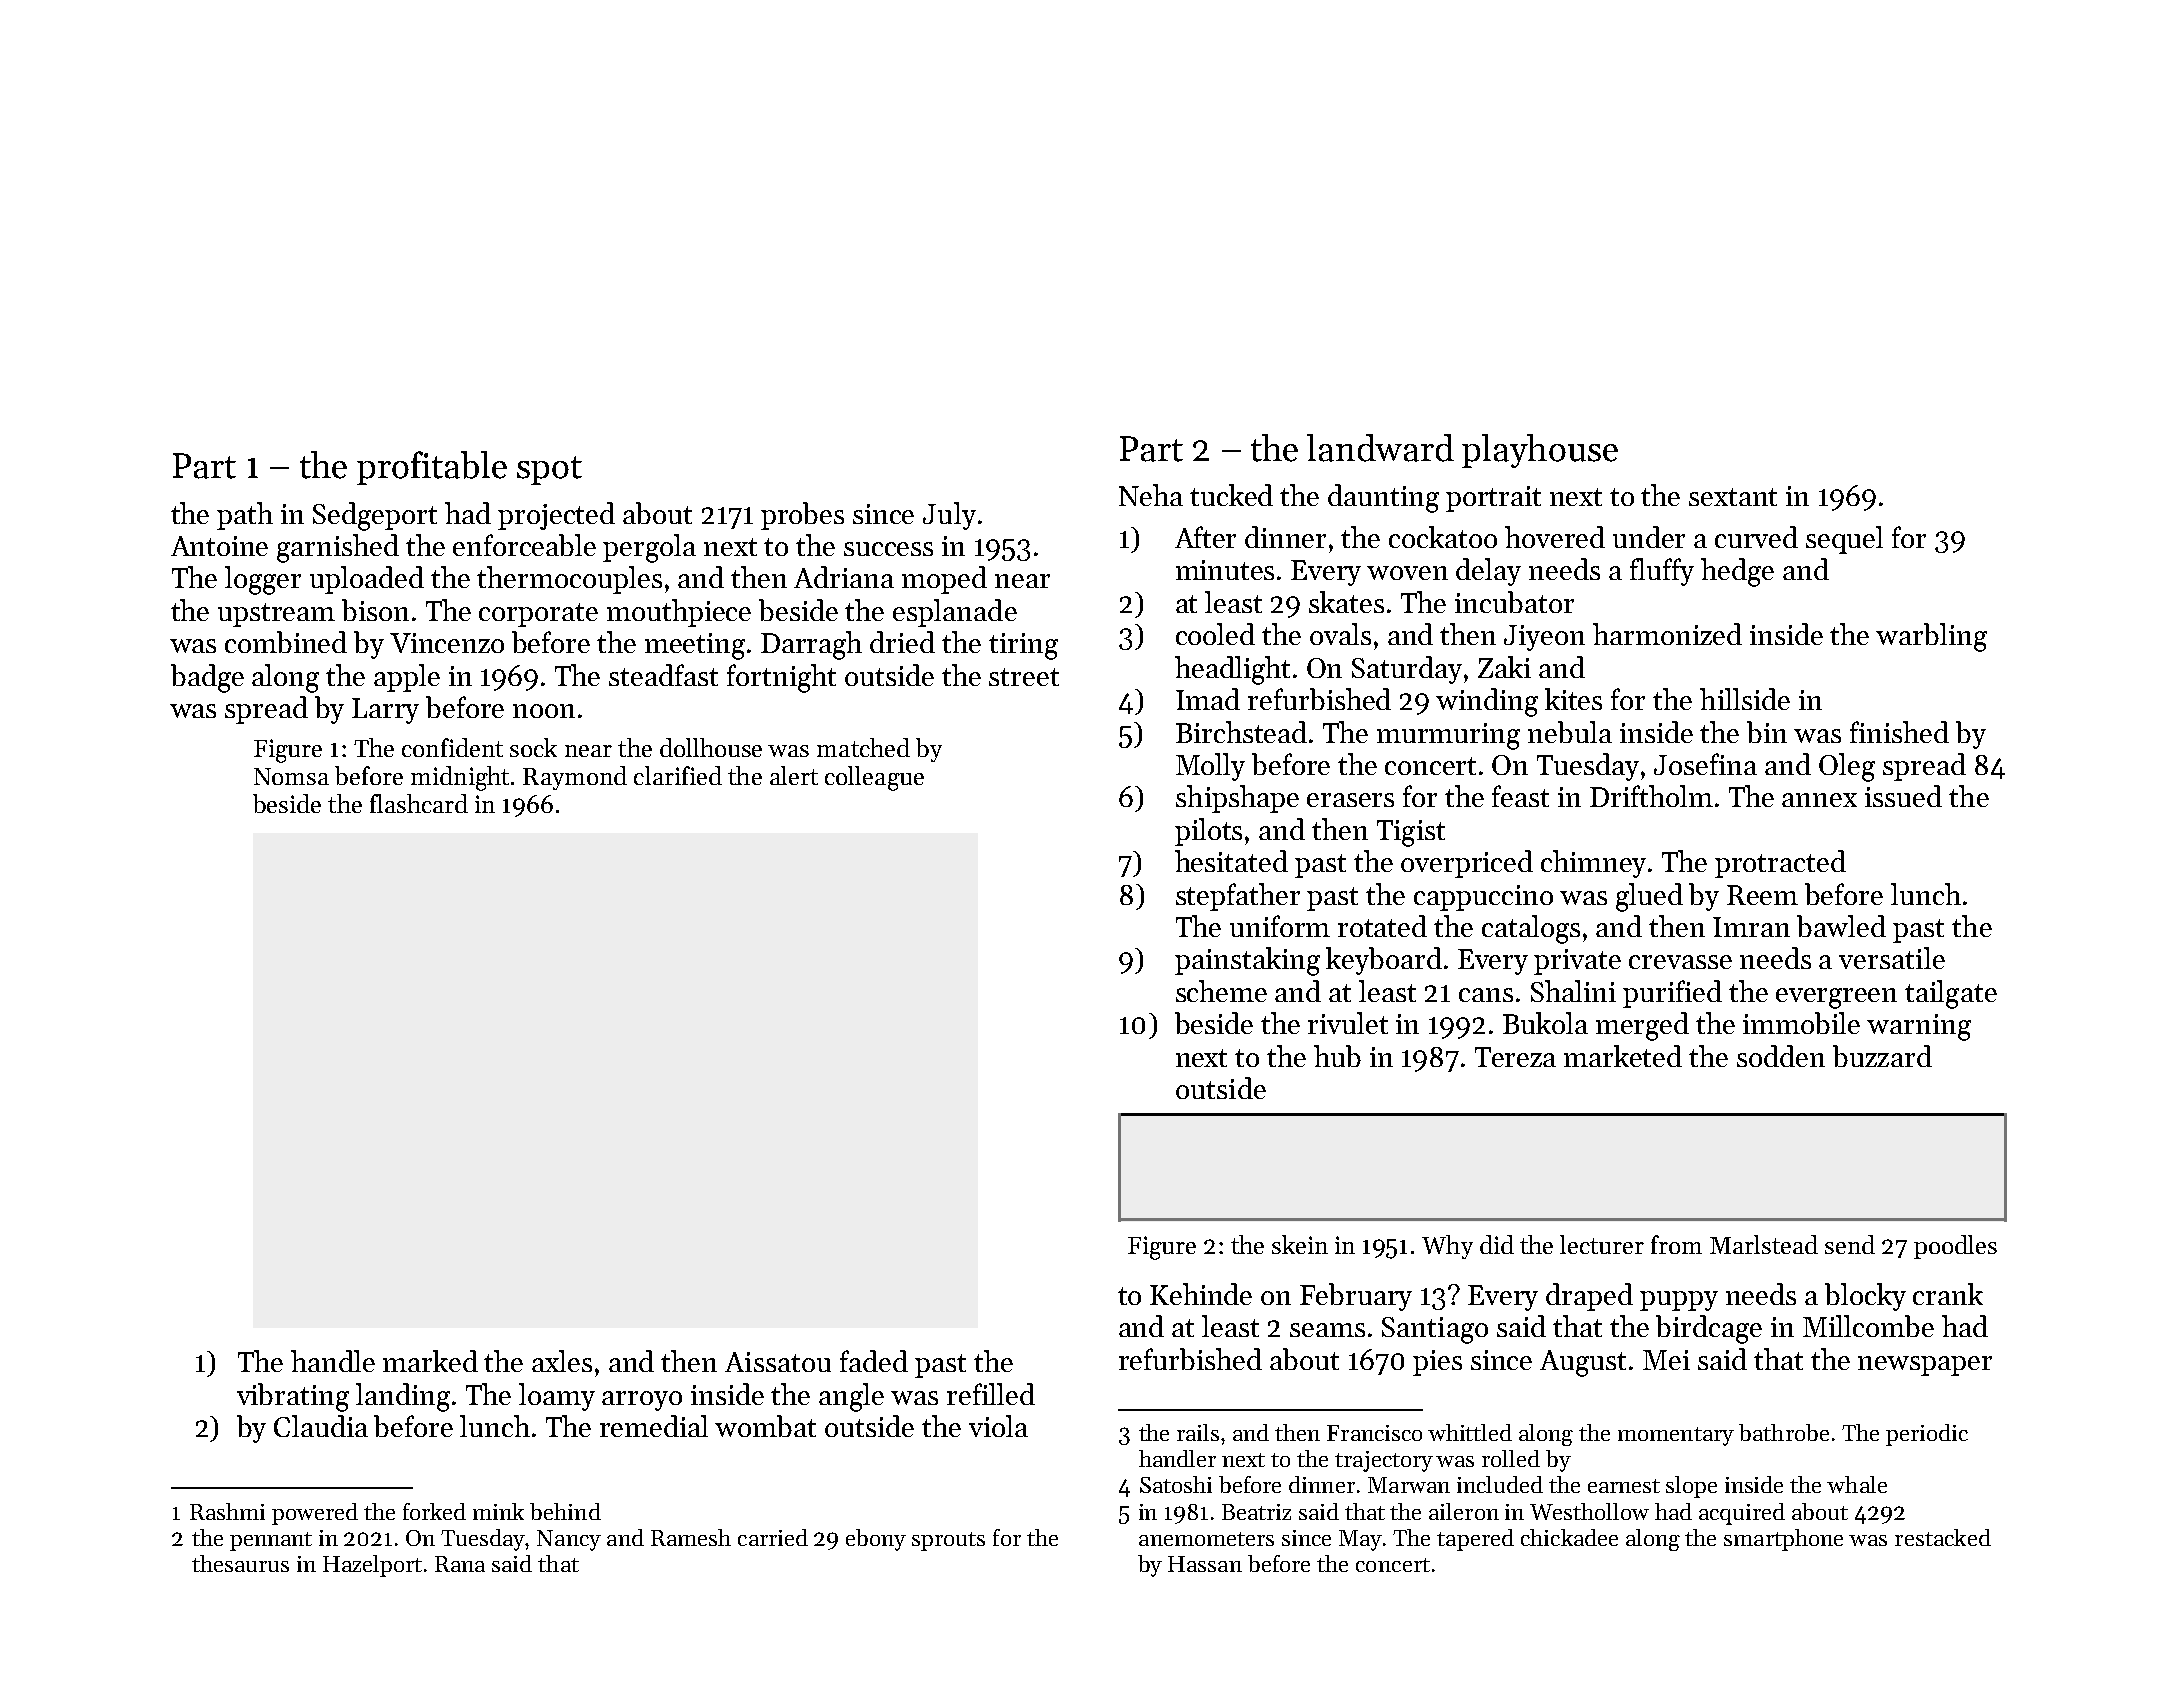 The image size is (2178, 1683). I want to click on immobile, so click(1801, 1023).
